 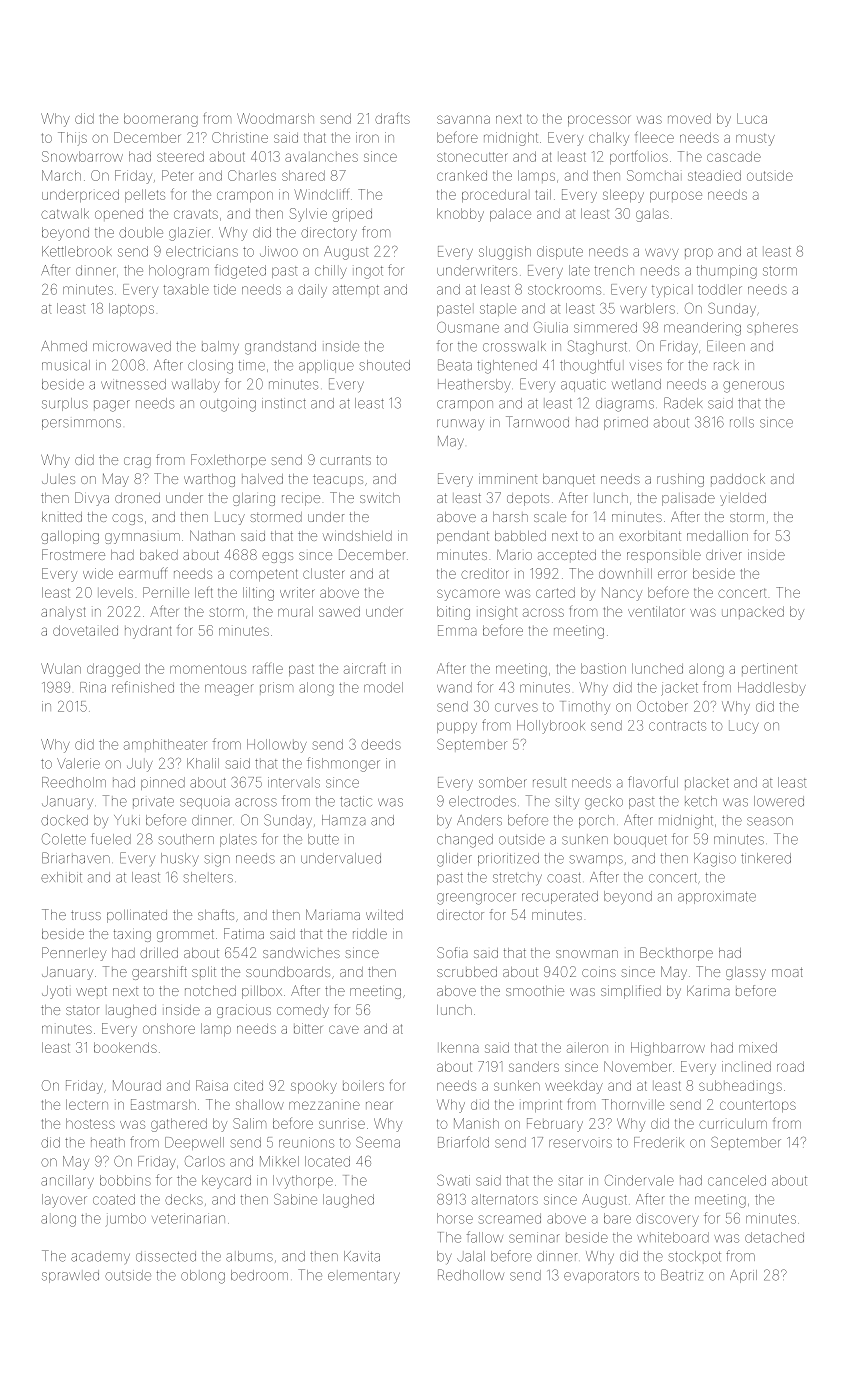 What do you see at coordinates (457, 728) in the screenshot?
I see `puppy` at bounding box center [457, 728].
